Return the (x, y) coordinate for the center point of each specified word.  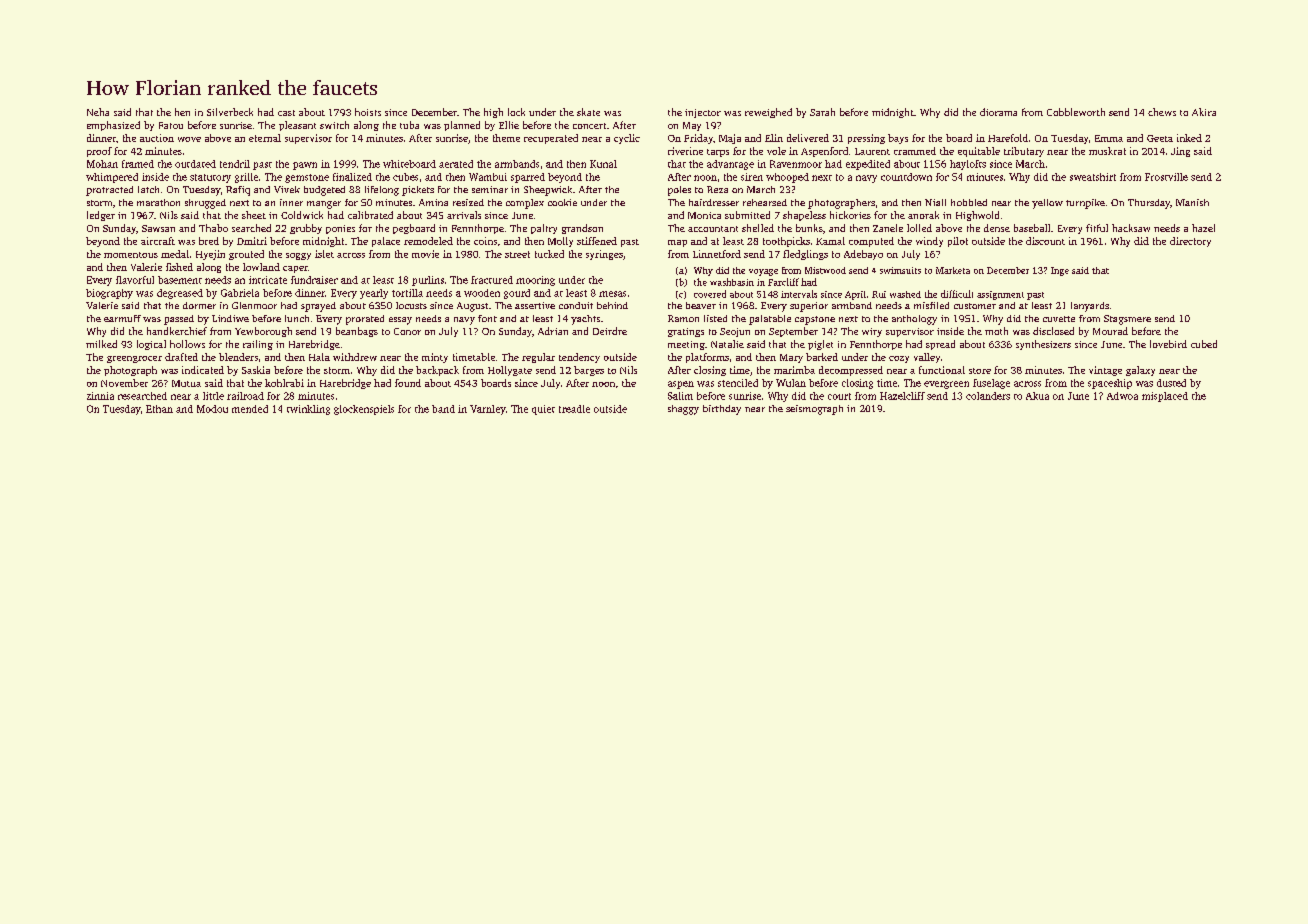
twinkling (308, 410)
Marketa (953, 270)
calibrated (370, 215)
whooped (787, 178)
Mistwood (825, 270)
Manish (1192, 202)
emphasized (113, 126)
